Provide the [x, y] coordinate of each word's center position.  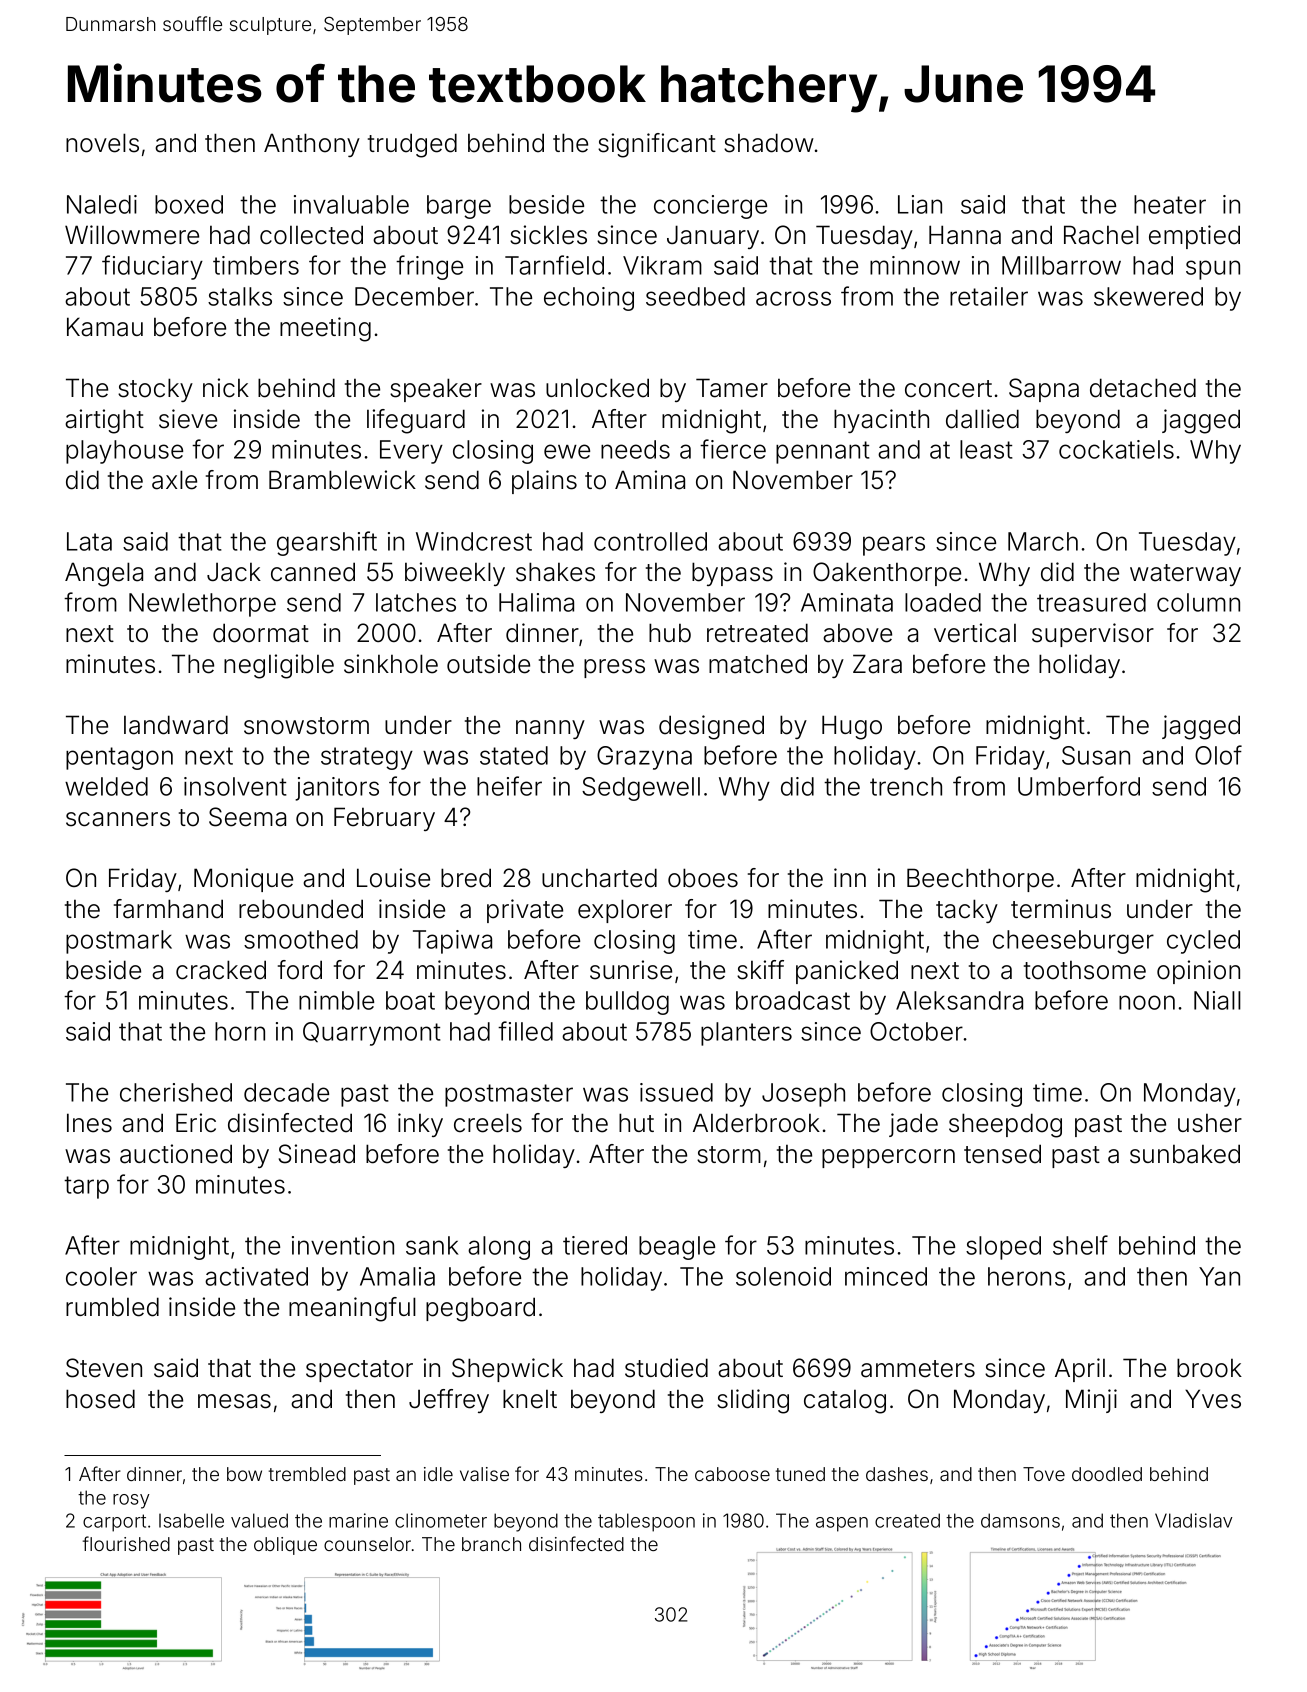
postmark [119, 942]
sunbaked [1185, 1154]
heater [1170, 204]
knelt [530, 1399]
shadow [769, 143]
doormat [261, 633]
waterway [1185, 575]
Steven [104, 1368]
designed [711, 727]
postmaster [509, 1095]
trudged [412, 145]
